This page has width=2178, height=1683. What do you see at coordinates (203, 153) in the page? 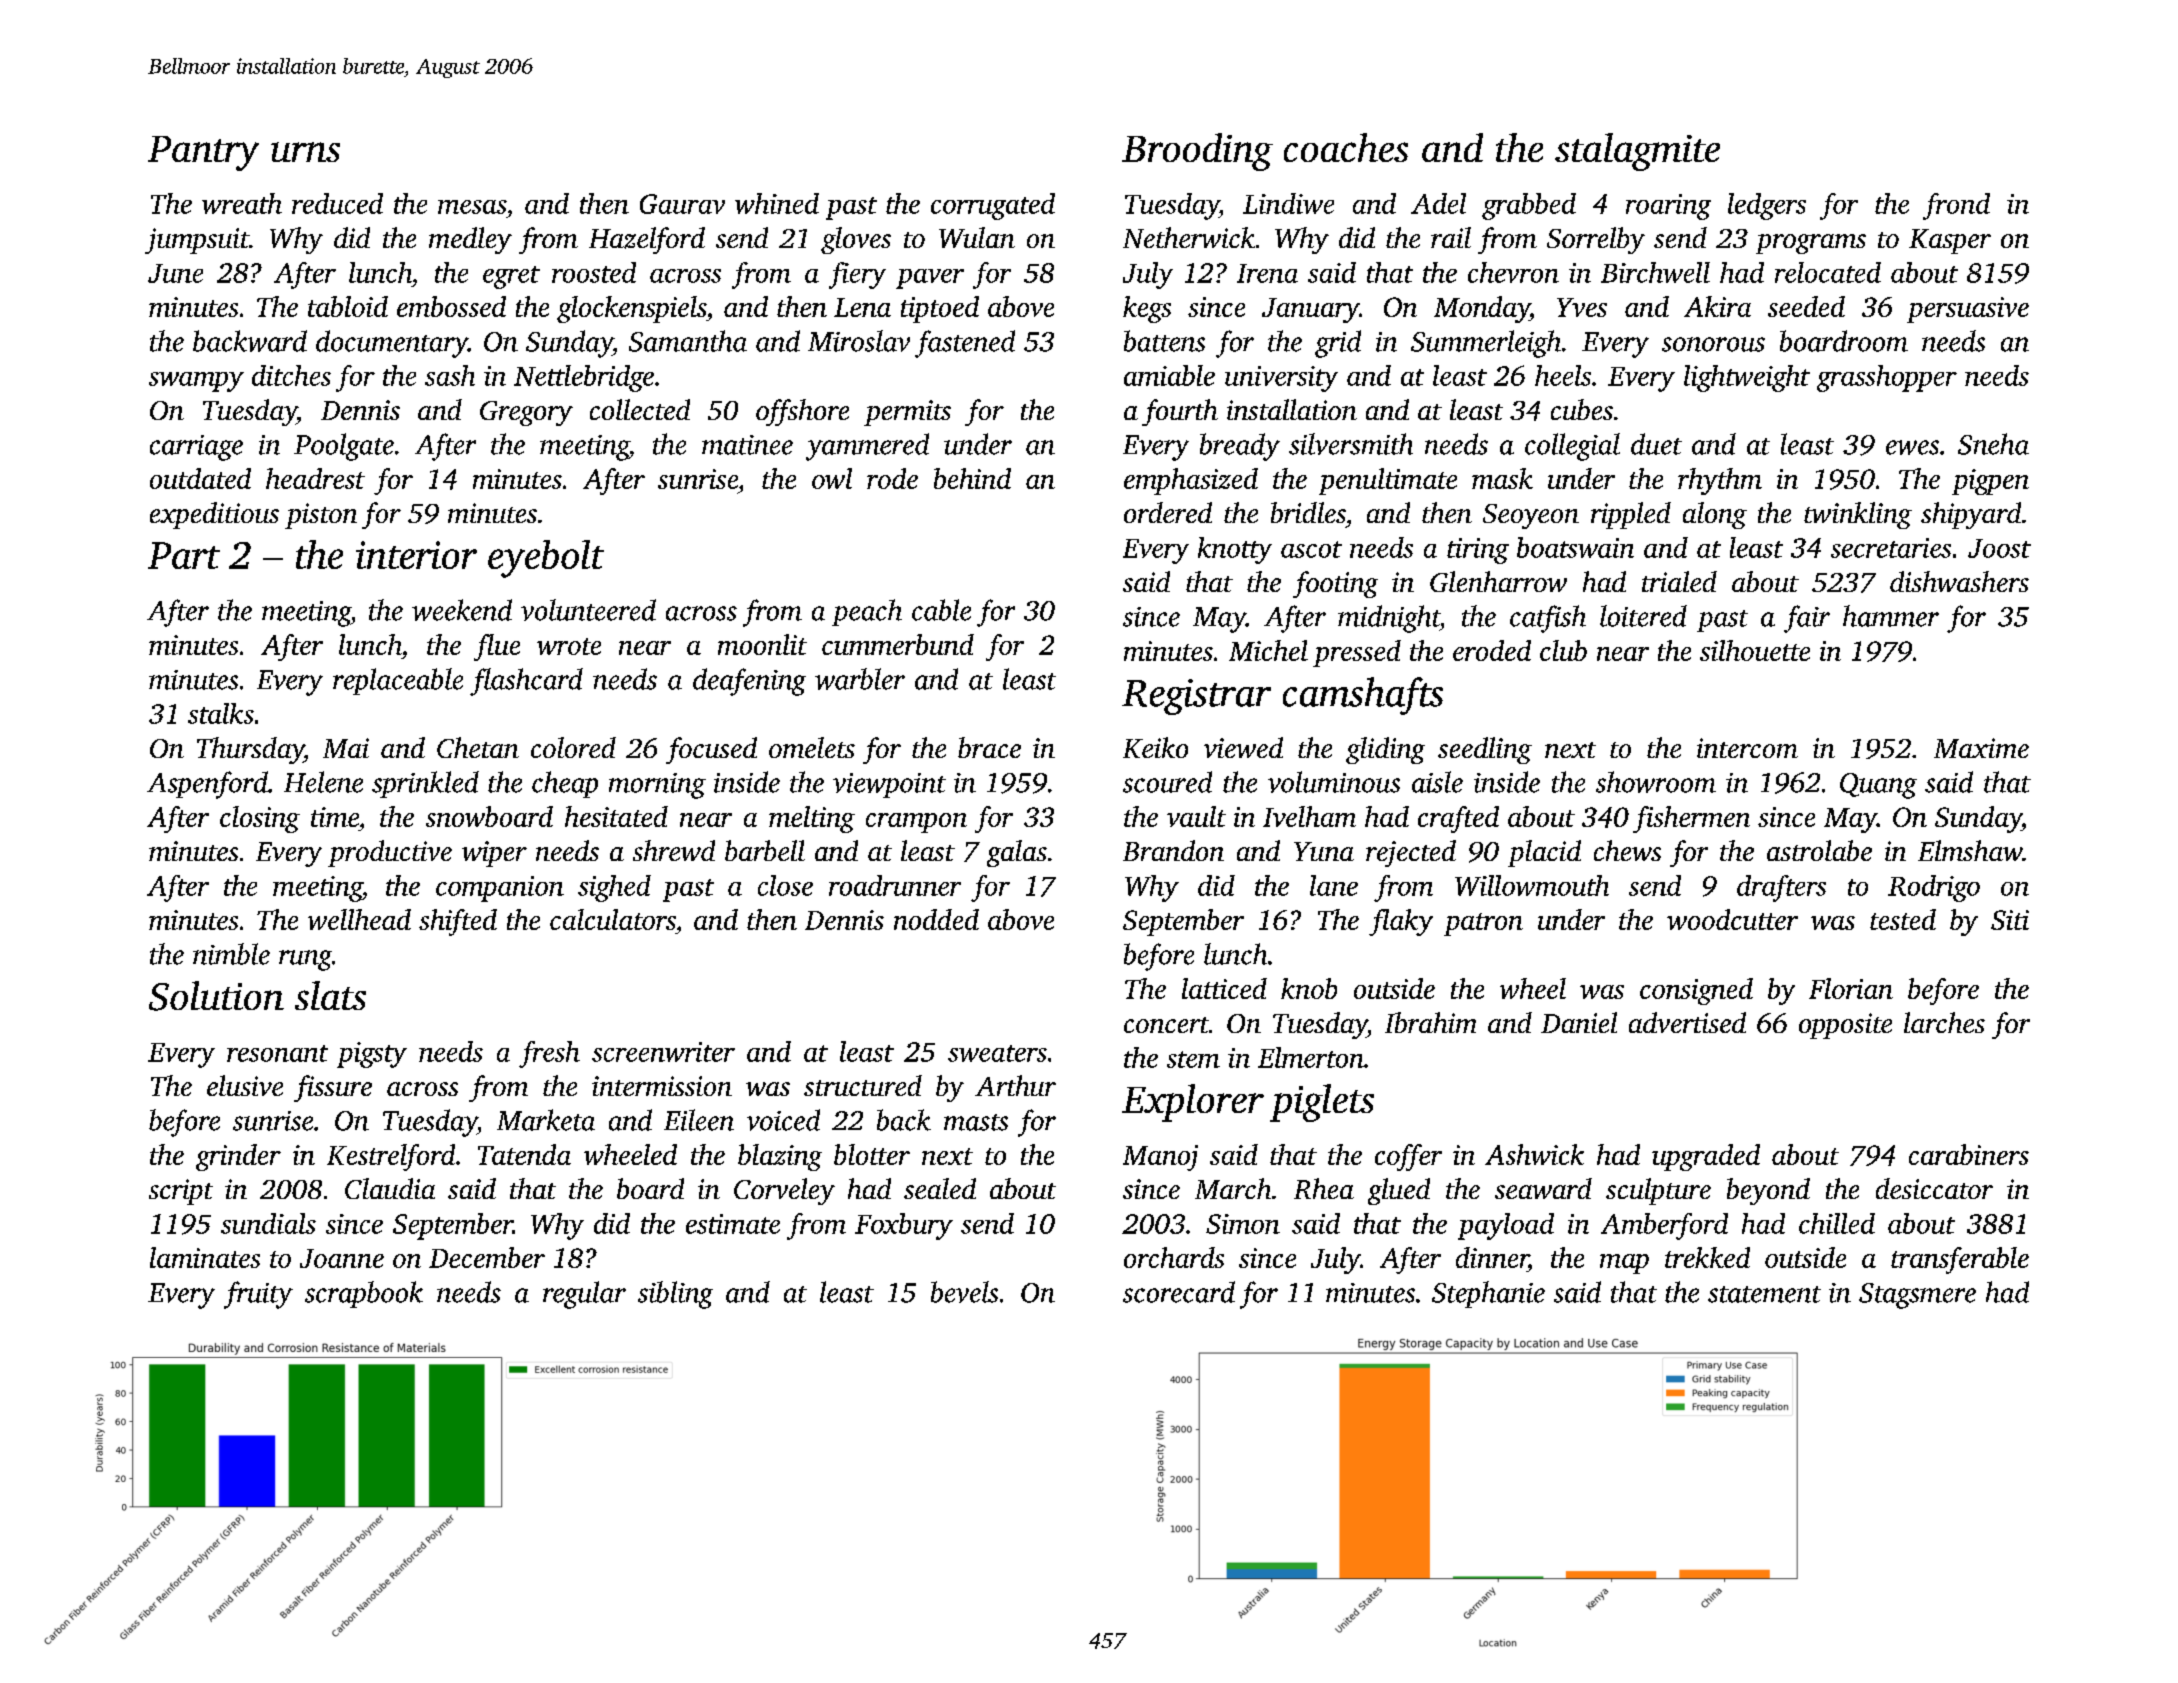
I see `Pantry` at bounding box center [203, 153].
